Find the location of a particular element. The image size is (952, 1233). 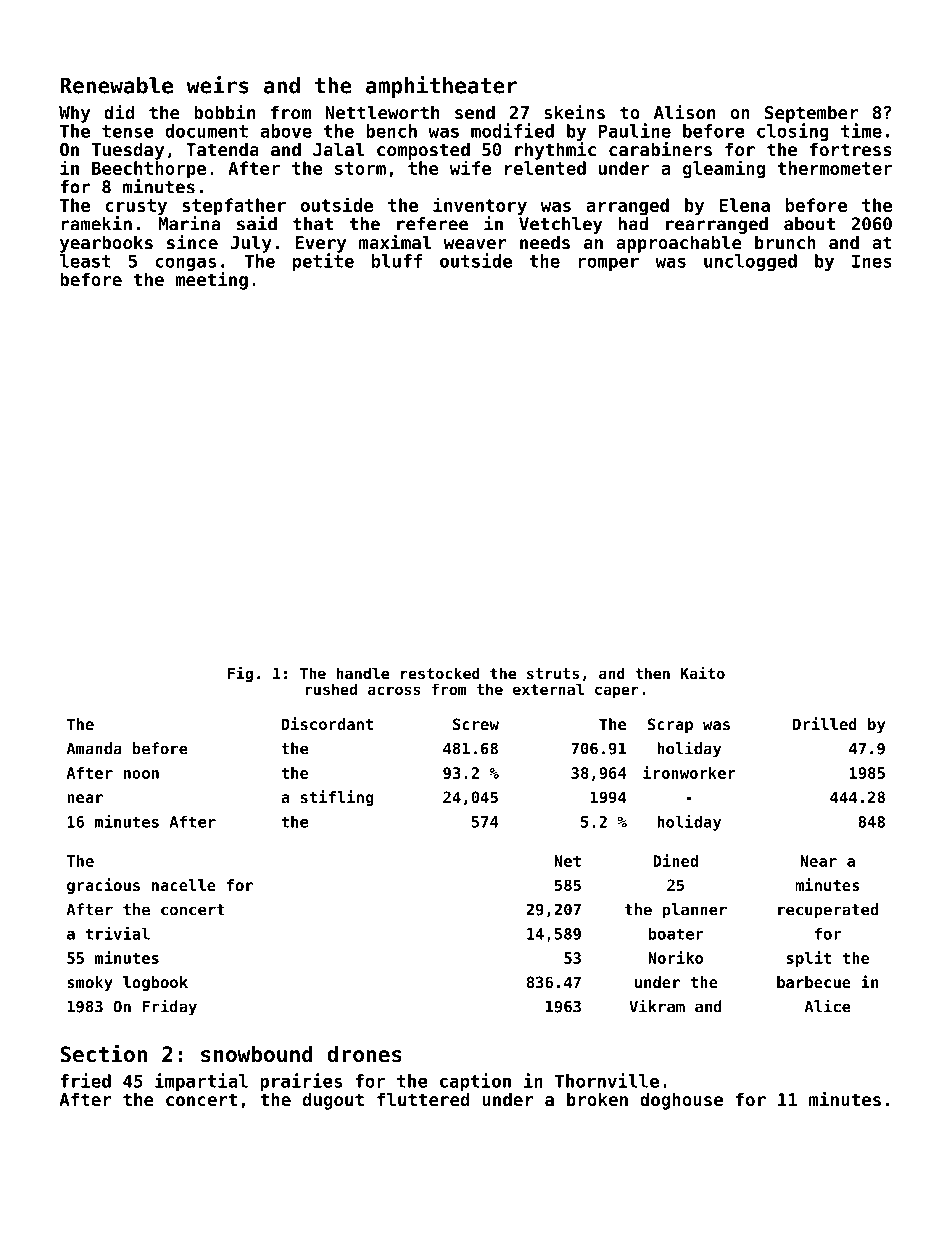

amphitheater is located at coordinates (441, 87).
